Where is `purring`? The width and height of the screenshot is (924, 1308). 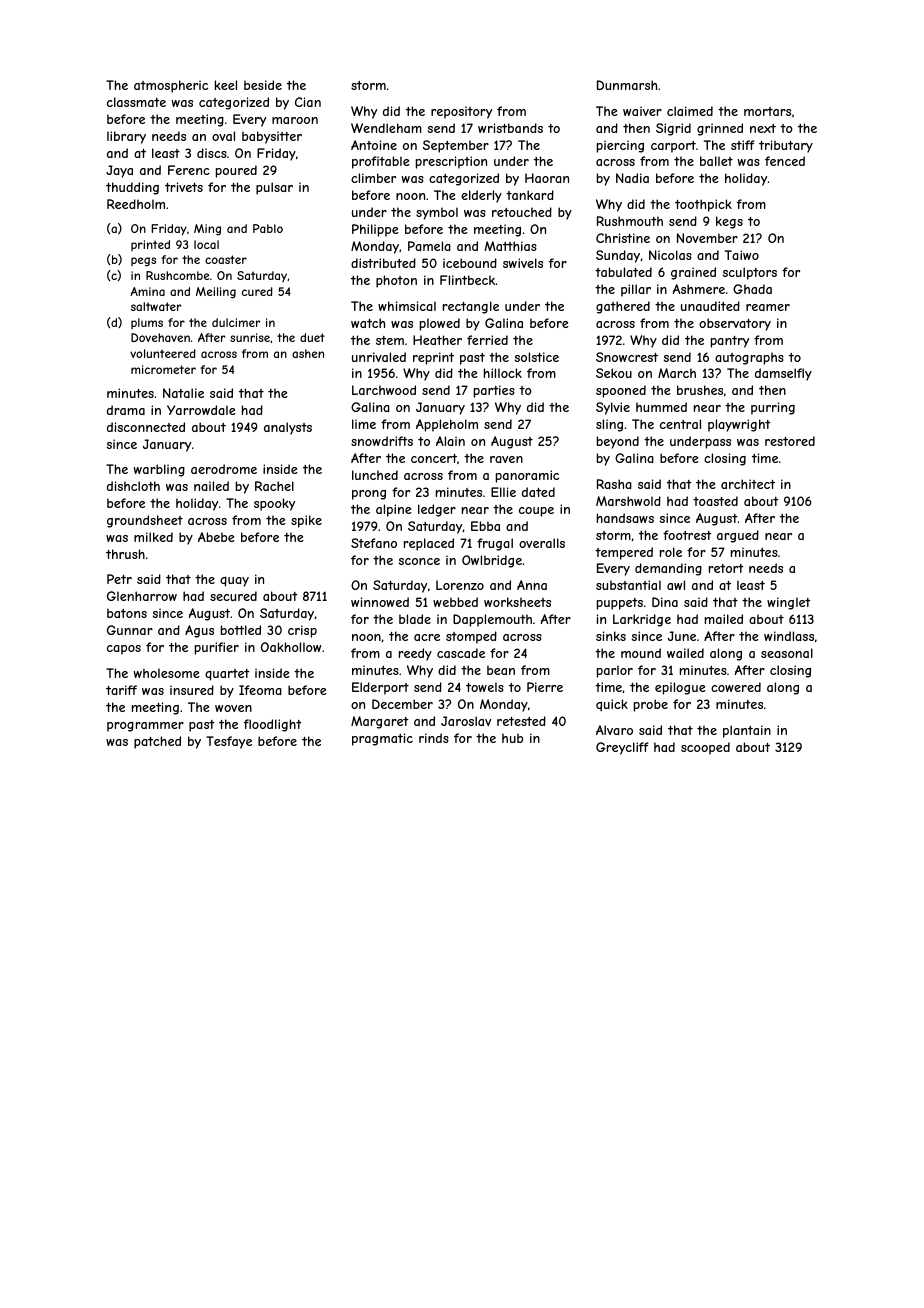 purring is located at coordinates (773, 408).
